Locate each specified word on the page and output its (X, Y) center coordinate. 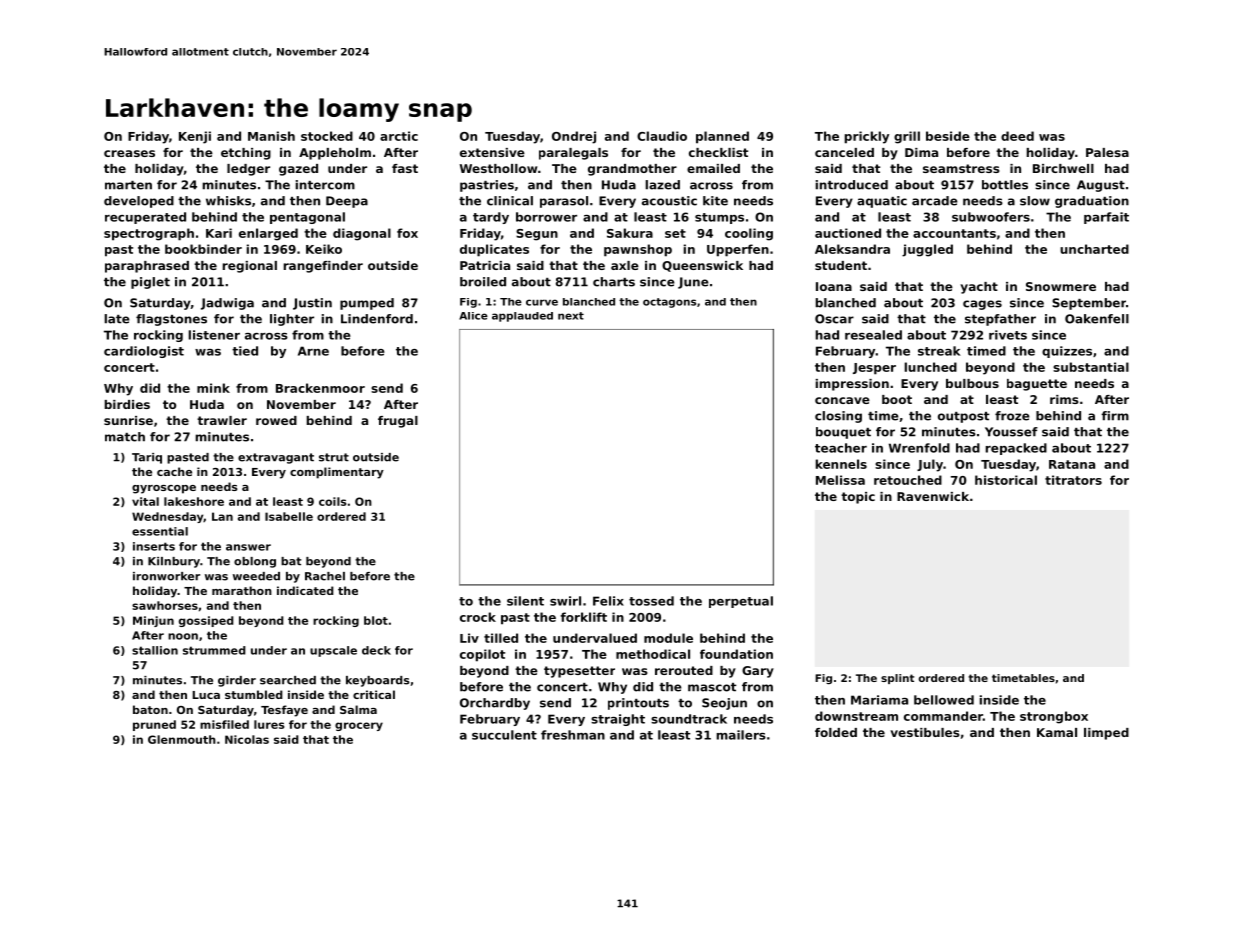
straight (618, 720)
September (1089, 304)
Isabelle (289, 516)
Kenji (195, 137)
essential (160, 531)
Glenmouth (182, 739)
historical (1006, 480)
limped (1106, 734)
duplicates (494, 250)
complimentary (337, 473)
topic (858, 498)
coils (332, 501)
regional (250, 267)
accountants (954, 233)
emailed (713, 168)
